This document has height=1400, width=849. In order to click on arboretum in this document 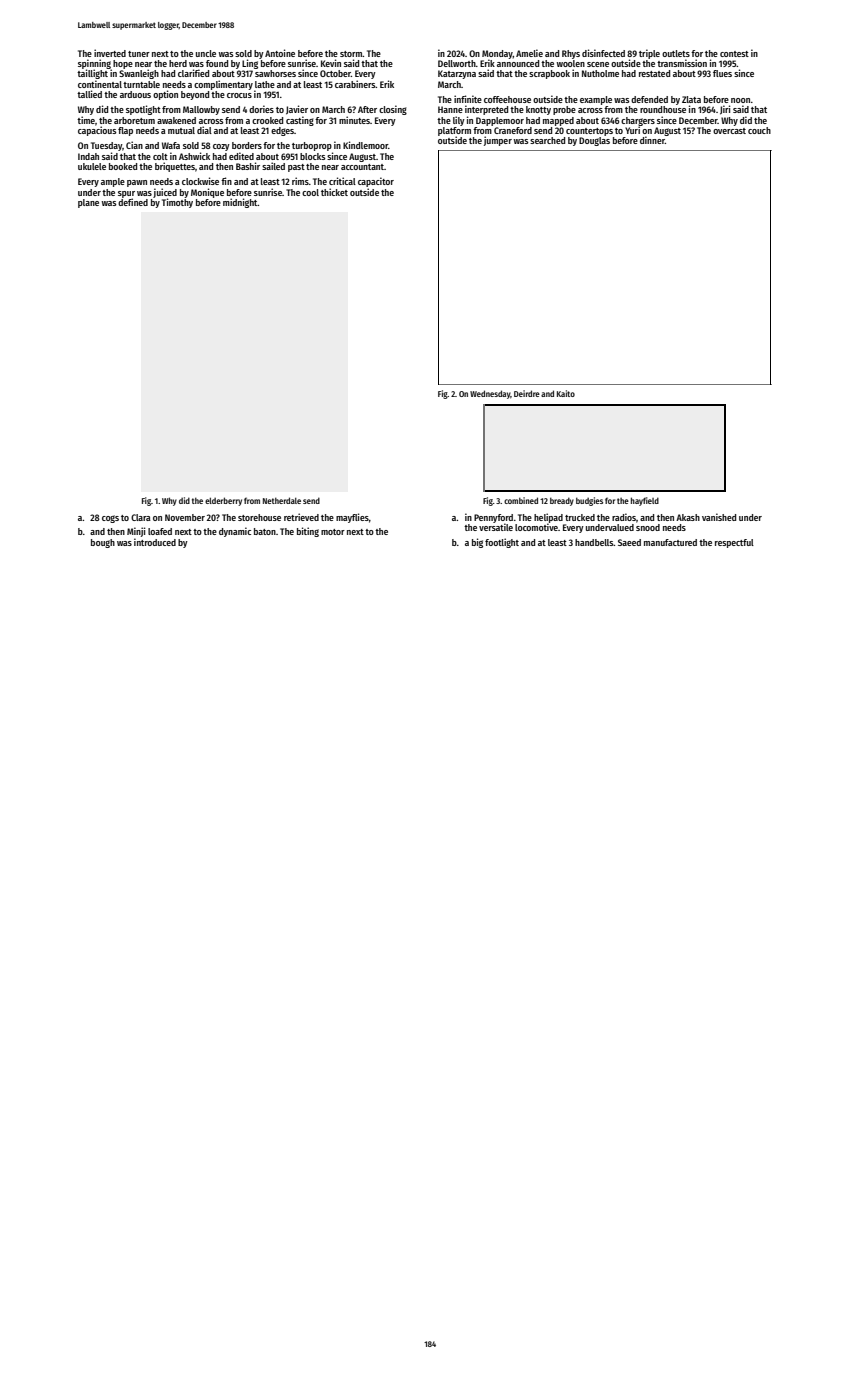, I will do `click(134, 120)`.
